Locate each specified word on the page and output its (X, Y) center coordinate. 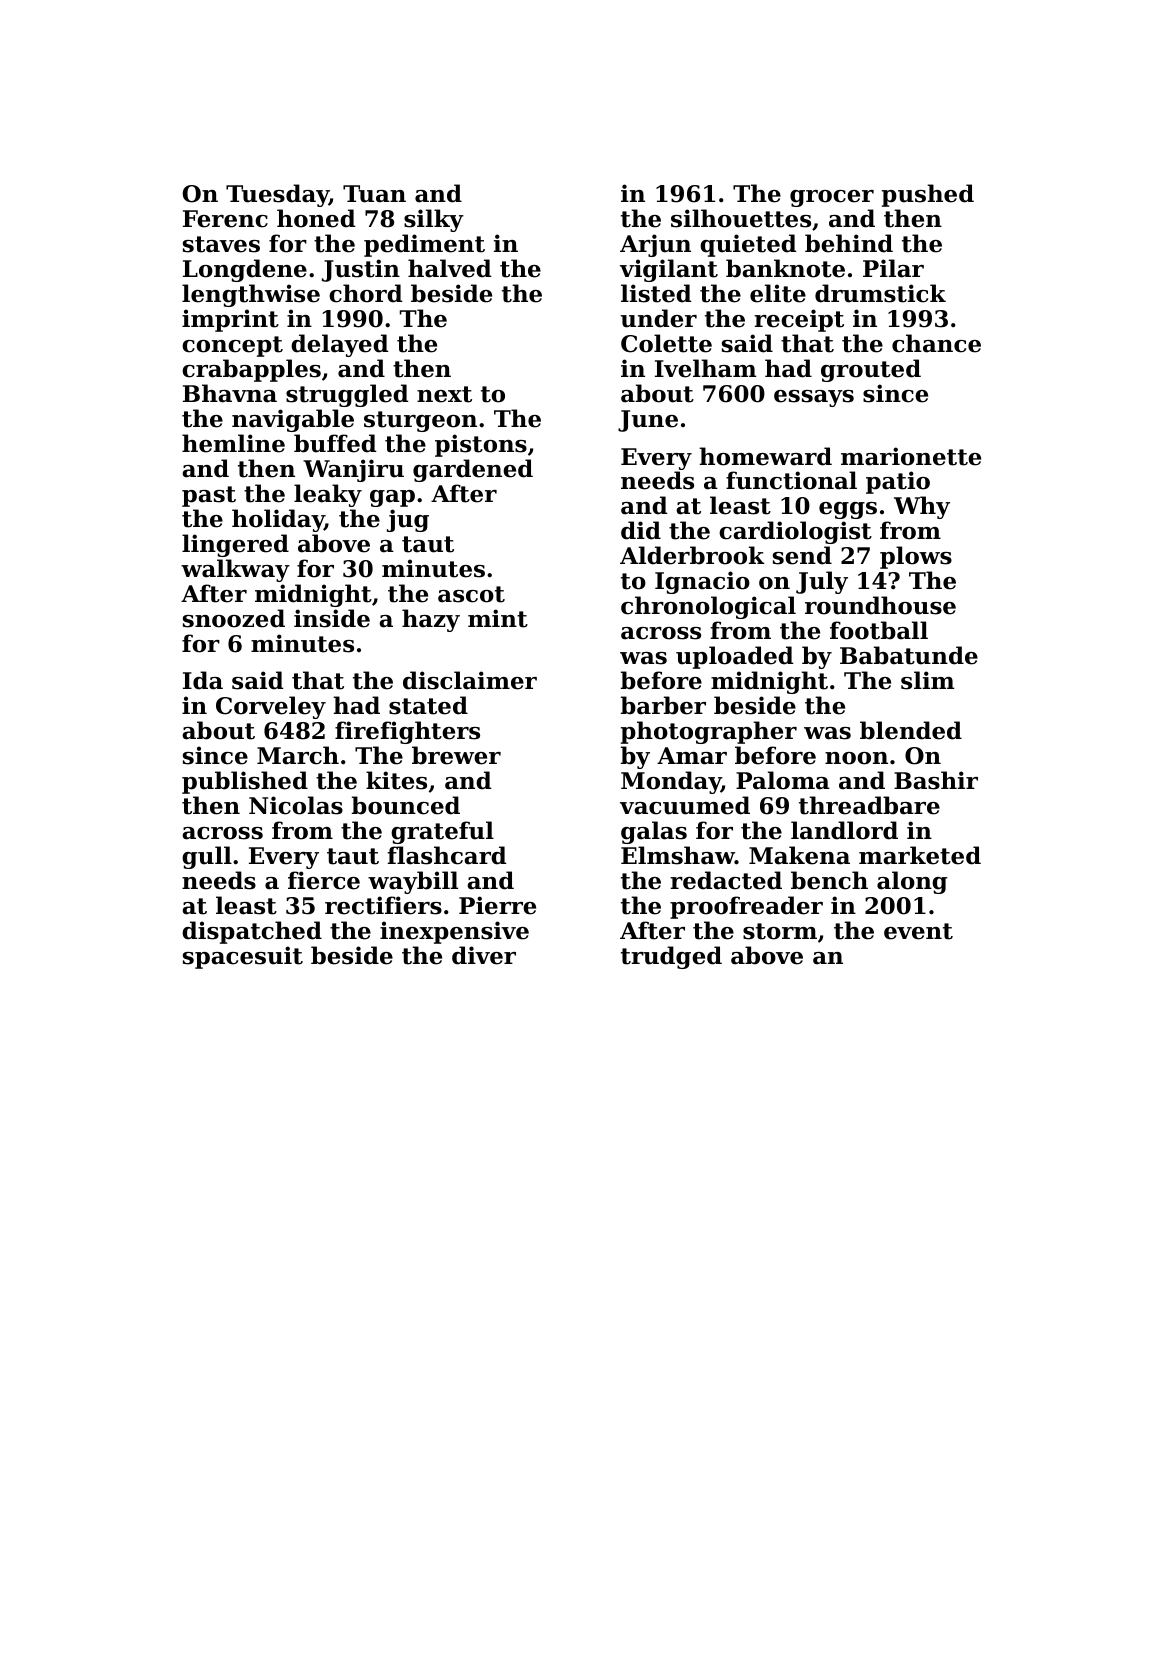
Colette (666, 343)
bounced (406, 805)
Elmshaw (678, 855)
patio (898, 482)
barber (663, 705)
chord (365, 293)
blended (911, 730)
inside (332, 618)
